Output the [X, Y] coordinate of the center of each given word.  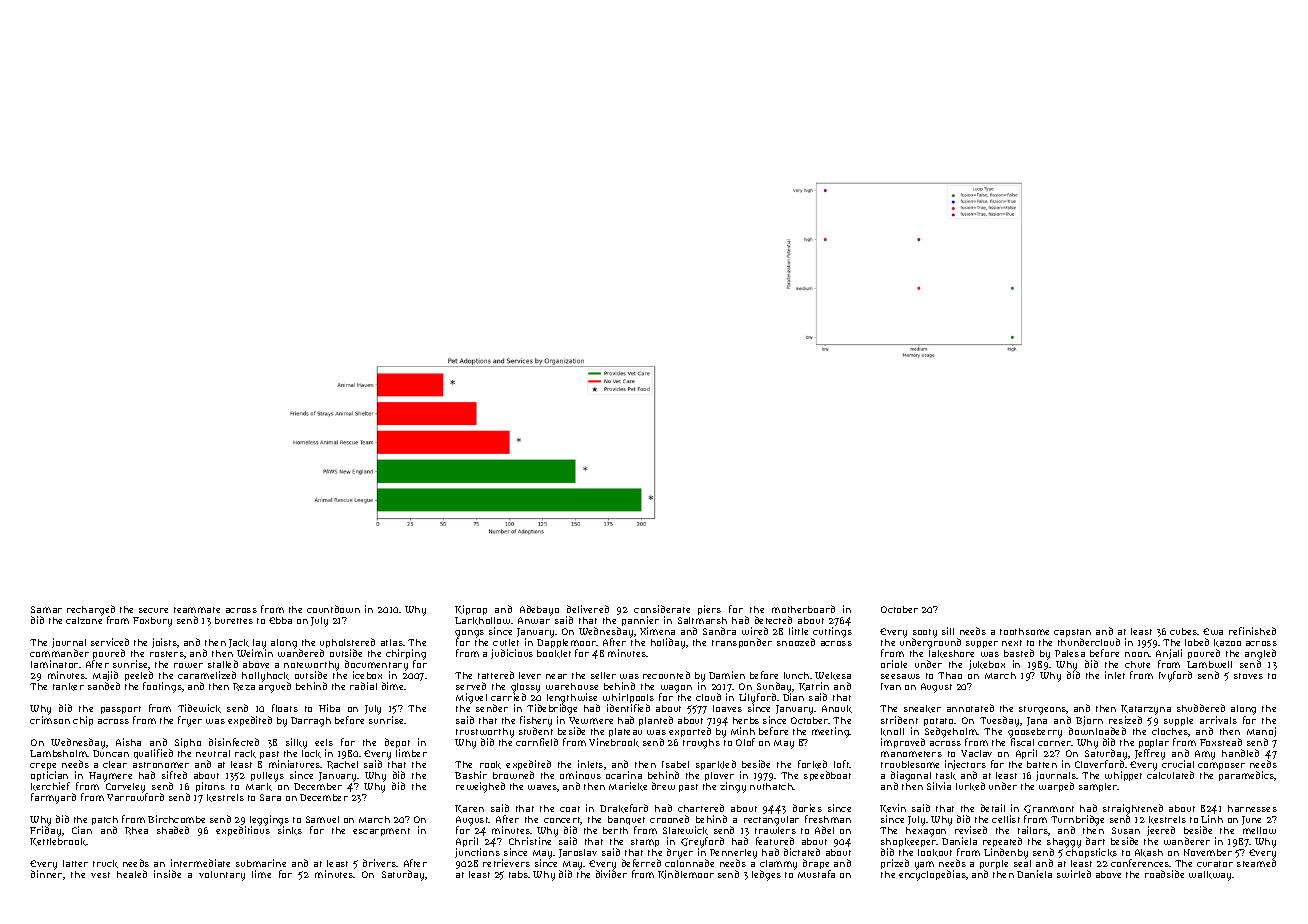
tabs [519, 874]
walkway [1211, 876]
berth [615, 830]
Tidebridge [552, 710]
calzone [84, 620]
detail [993, 808]
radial [363, 686]
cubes [1184, 631]
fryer [190, 721]
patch [105, 821]
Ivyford [1175, 676]
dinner [46, 874]
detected [773, 620]
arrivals [1218, 720]
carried [508, 697]
